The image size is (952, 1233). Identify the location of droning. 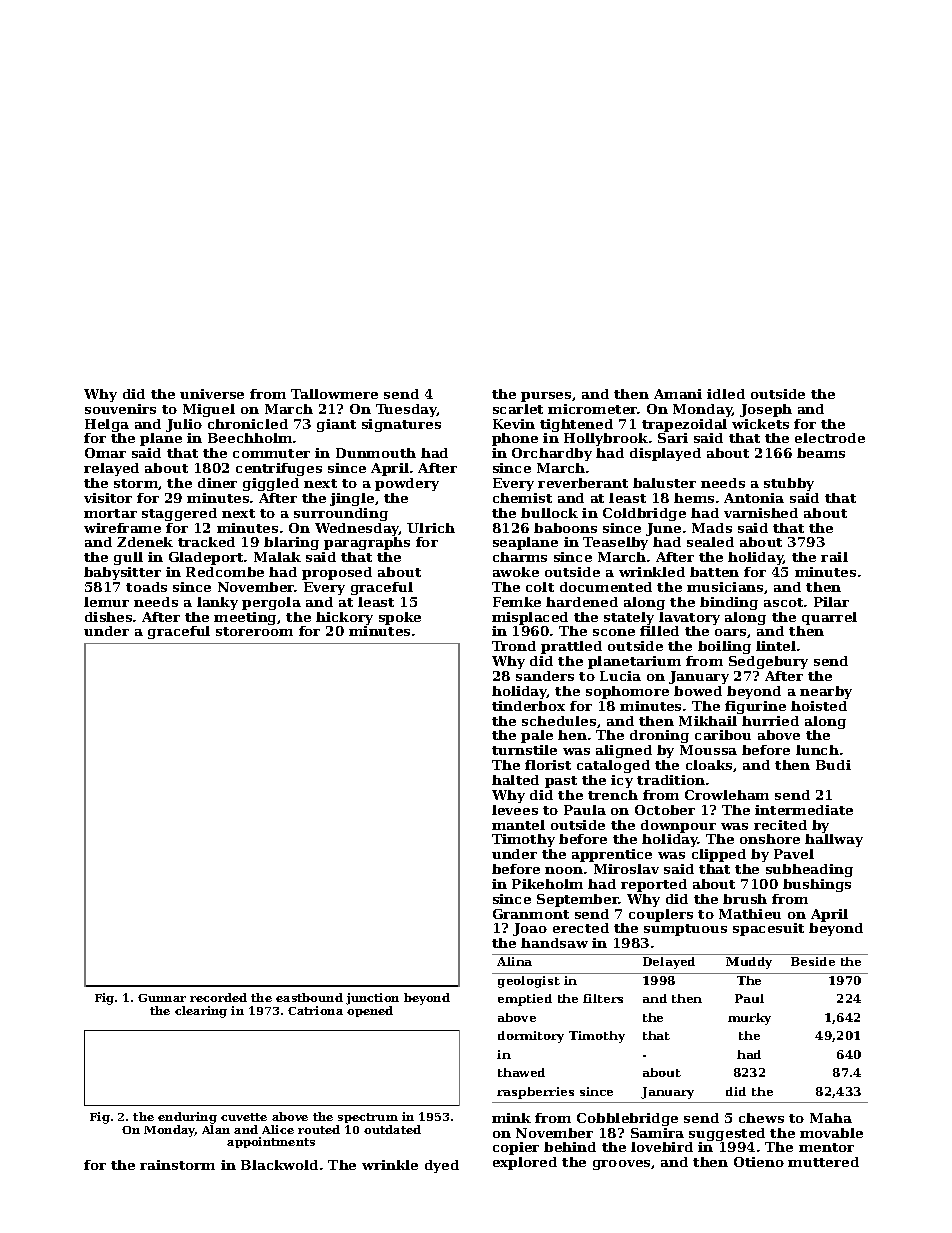
(659, 736).
